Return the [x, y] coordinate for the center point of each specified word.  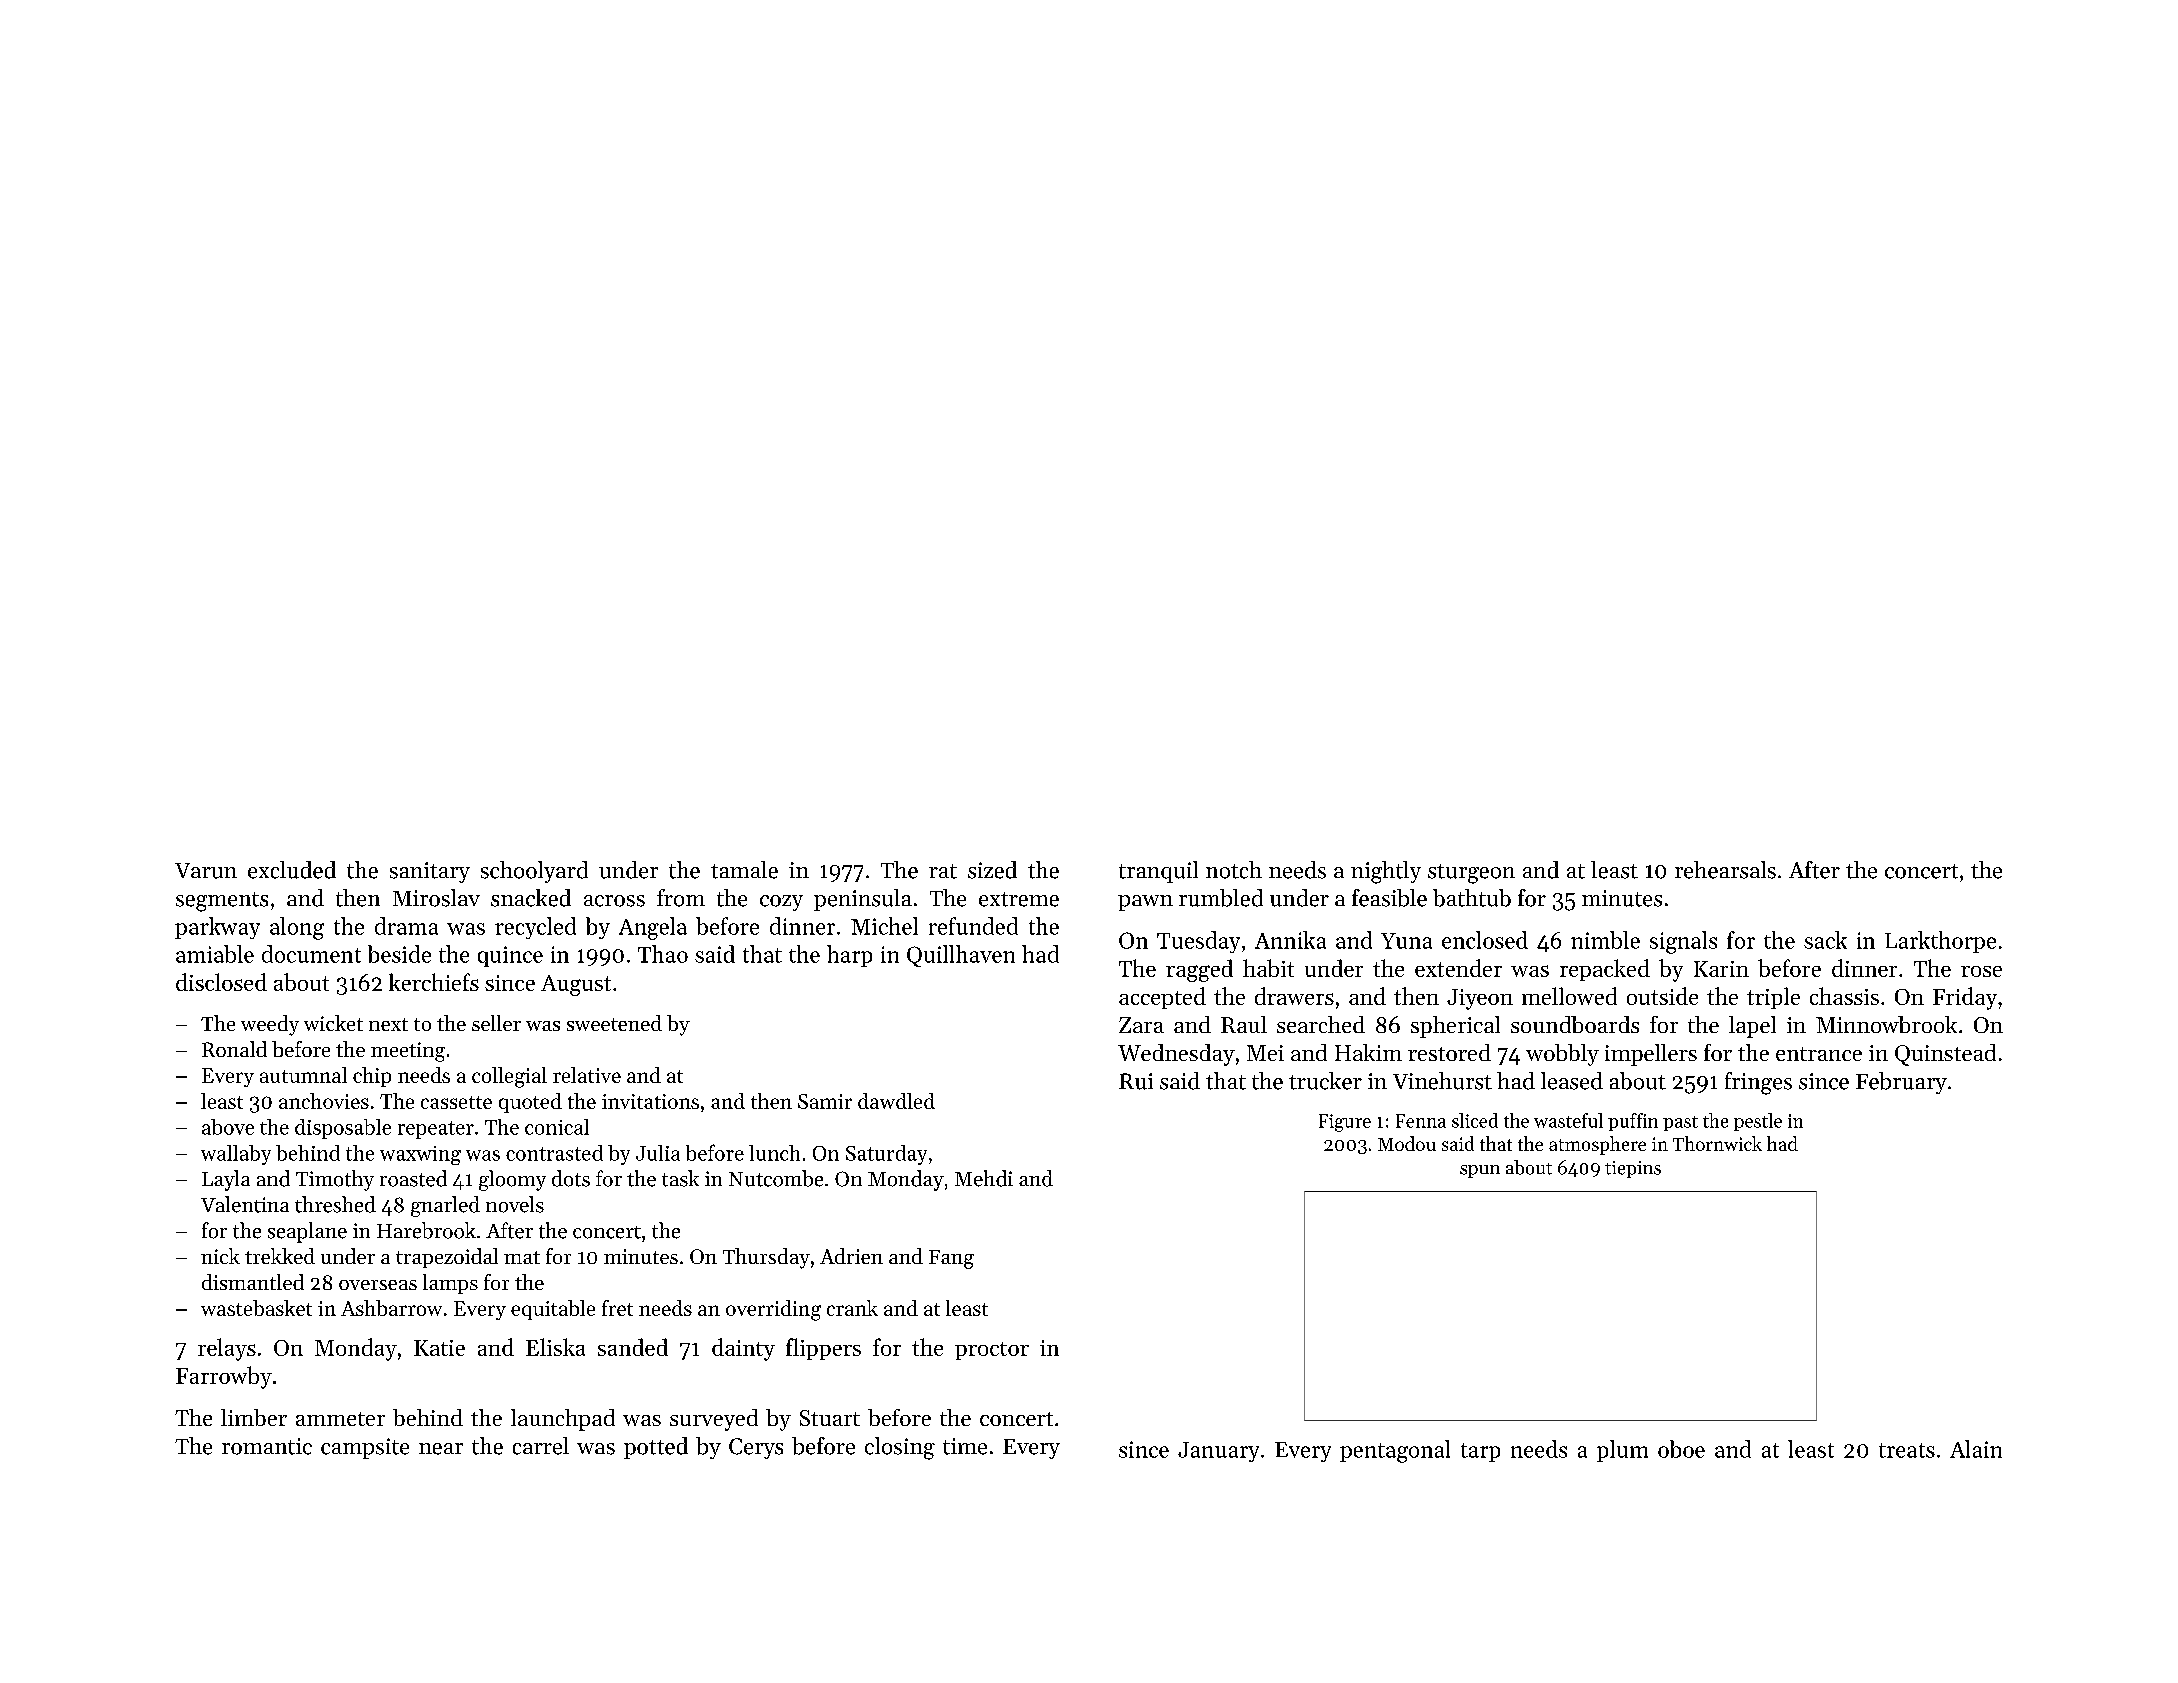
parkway [217, 928]
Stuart [830, 1418]
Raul [1244, 1024]
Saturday [886, 1155]
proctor [992, 1351]
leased [1572, 1081]
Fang [951, 1259]
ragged [1199, 970]
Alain [1976, 1449]
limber [254, 1417]
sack [1825, 940]
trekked [280, 1256]
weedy [270, 1025]
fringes [1758, 1083]
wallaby [236, 1155]
